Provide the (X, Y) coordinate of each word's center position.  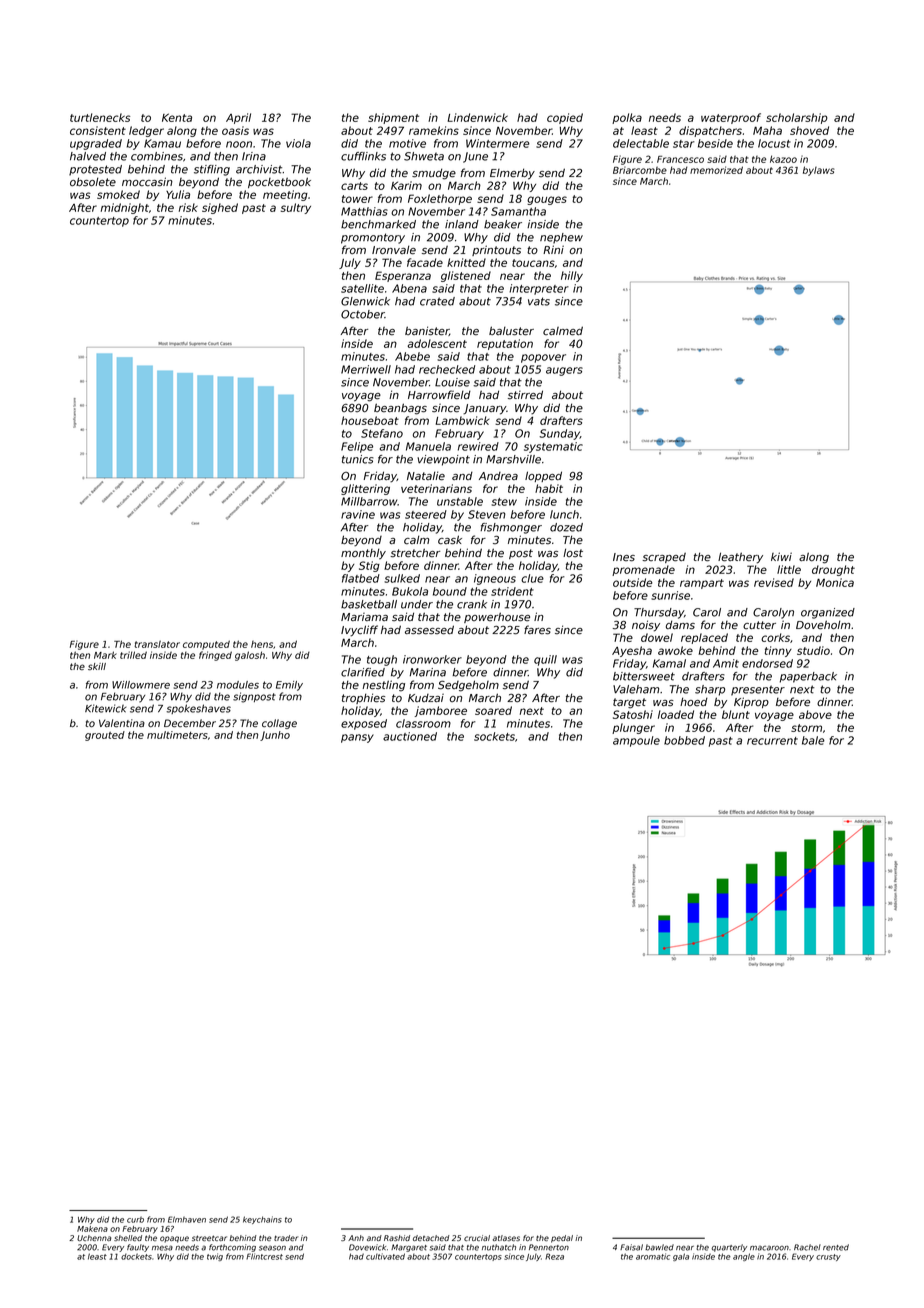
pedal (562, 1239)
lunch (564, 514)
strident (512, 591)
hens (262, 644)
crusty (828, 1257)
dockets (136, 1256)
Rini (553, 249)
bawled (659, 1247)
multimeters (177, 735)
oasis (235, 130)
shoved (809, 130)
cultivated (385, 1256)
